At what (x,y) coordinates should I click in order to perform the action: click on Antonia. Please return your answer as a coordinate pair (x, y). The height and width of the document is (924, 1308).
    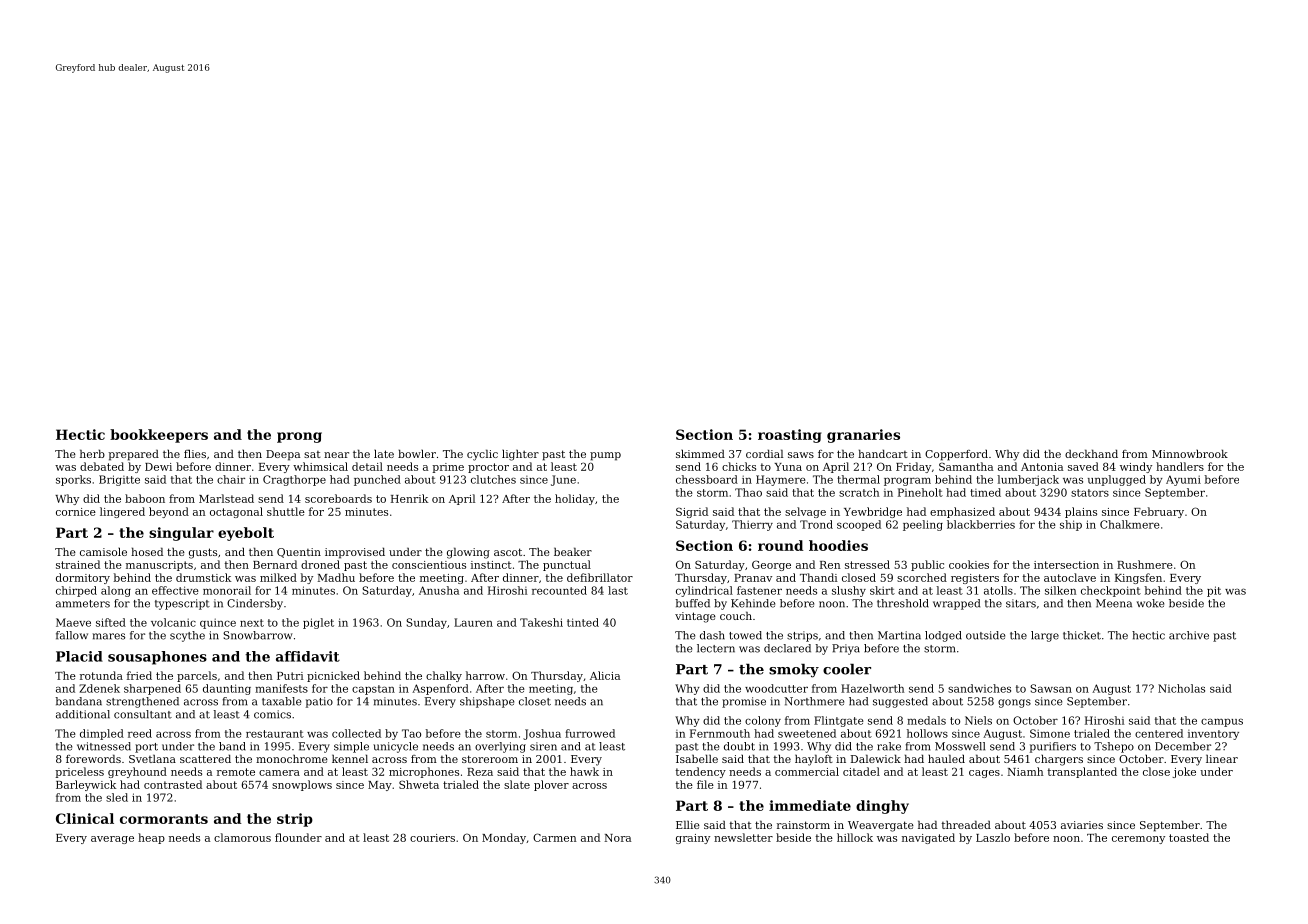
    Looking at the image, I should click on (1042, 467).
